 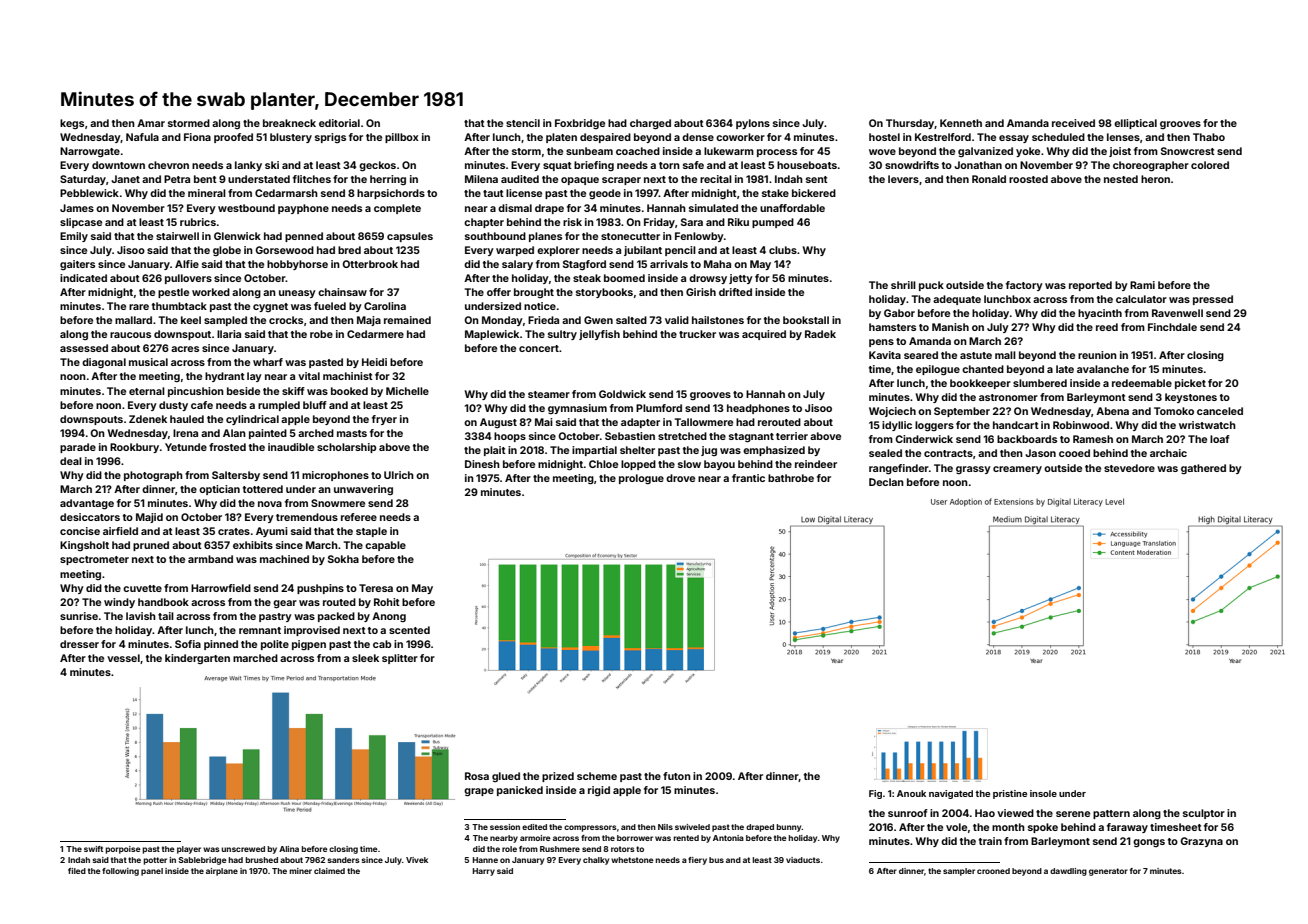 I want to click on gathered, so click(x=1203, y=469).
